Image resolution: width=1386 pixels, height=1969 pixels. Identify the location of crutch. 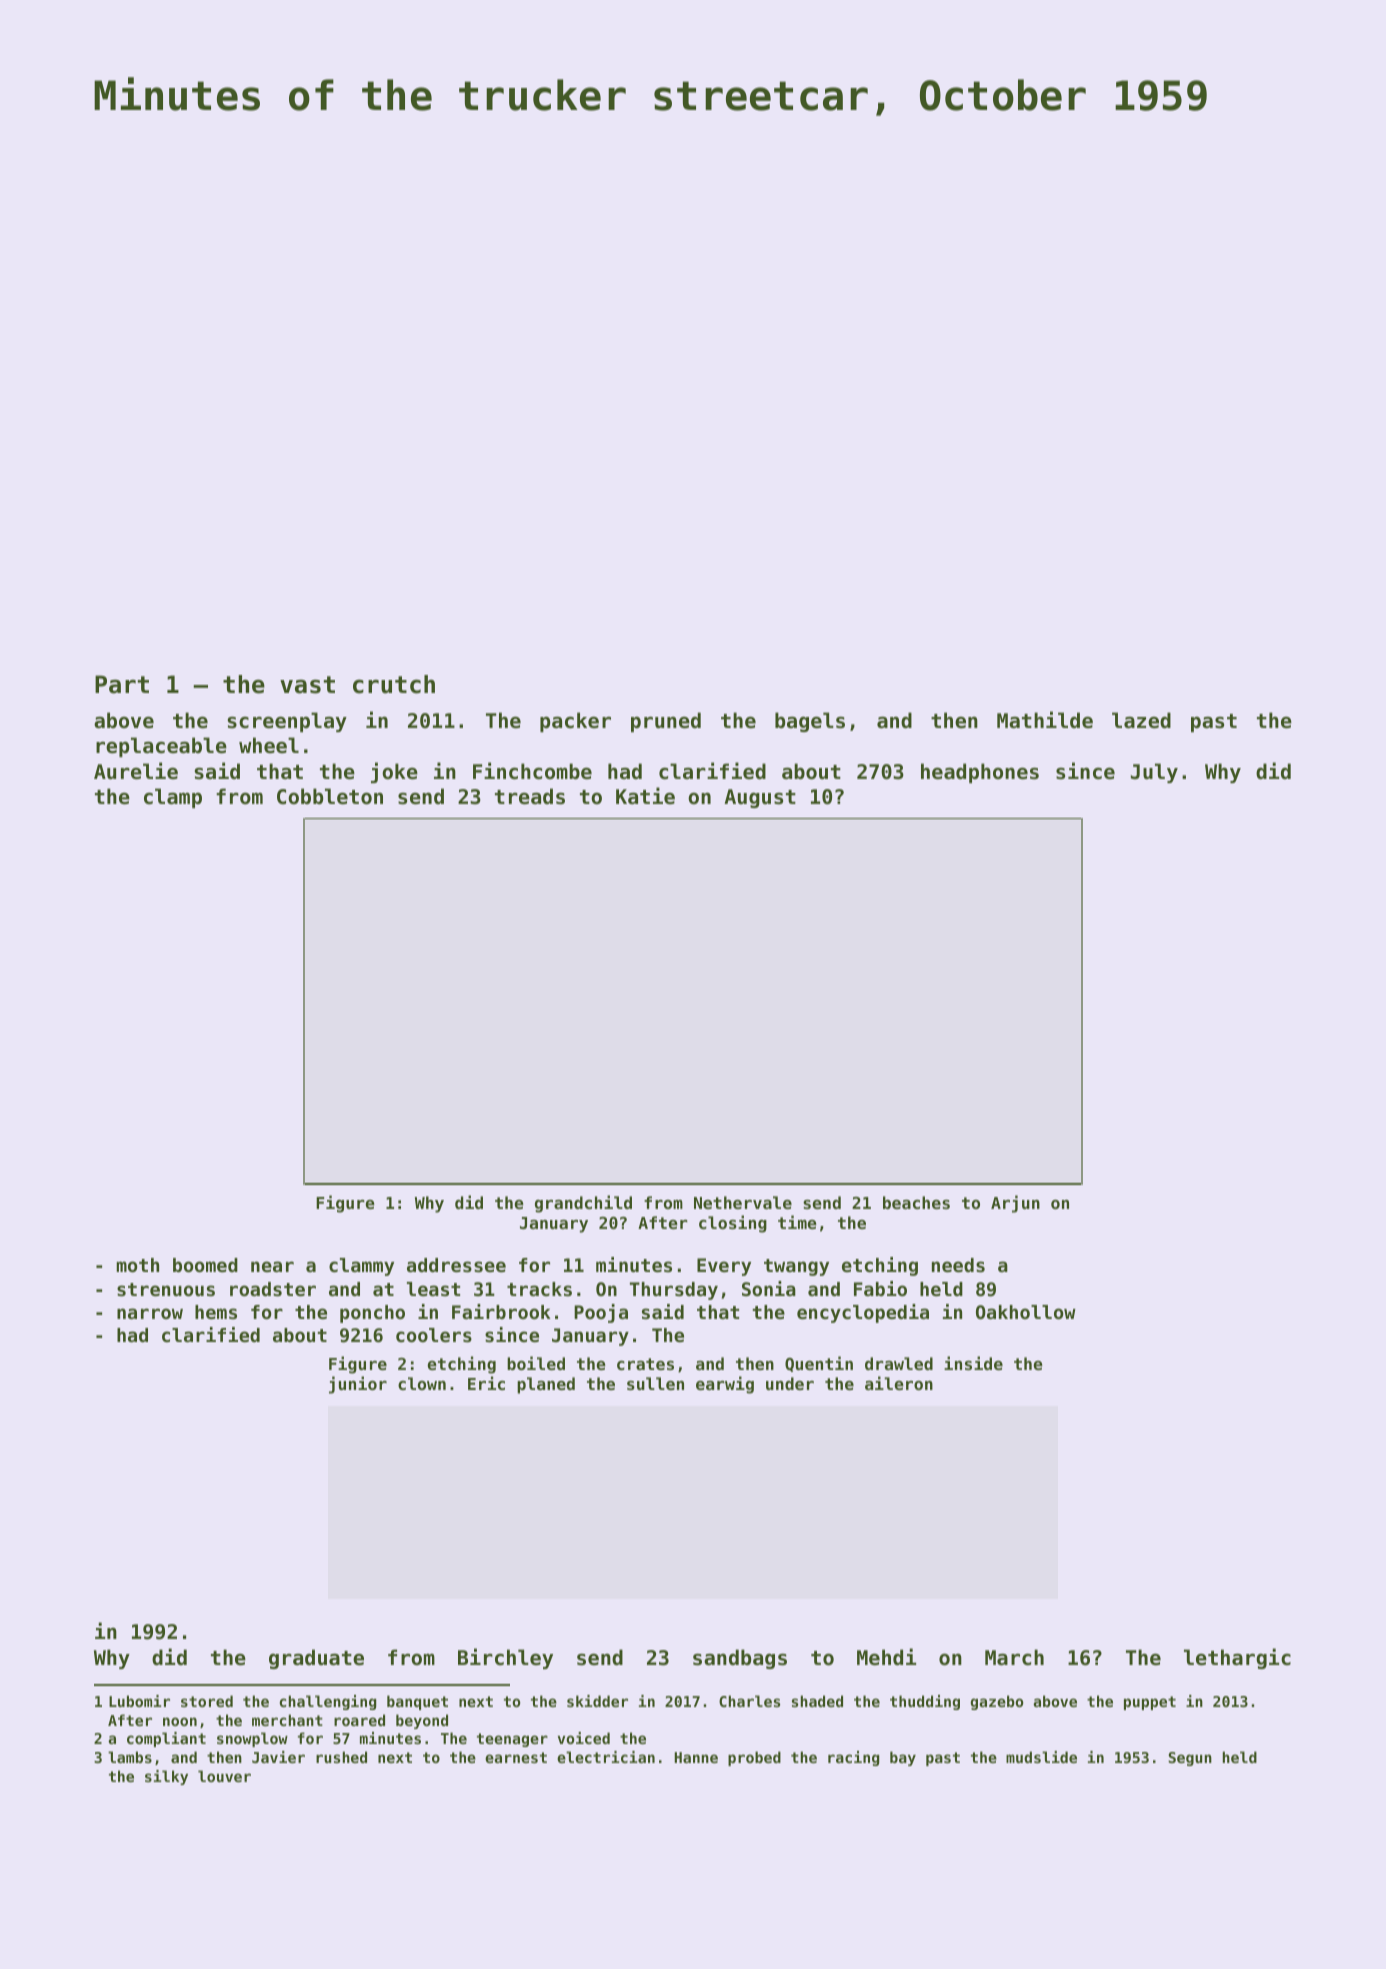
(394, 684).
